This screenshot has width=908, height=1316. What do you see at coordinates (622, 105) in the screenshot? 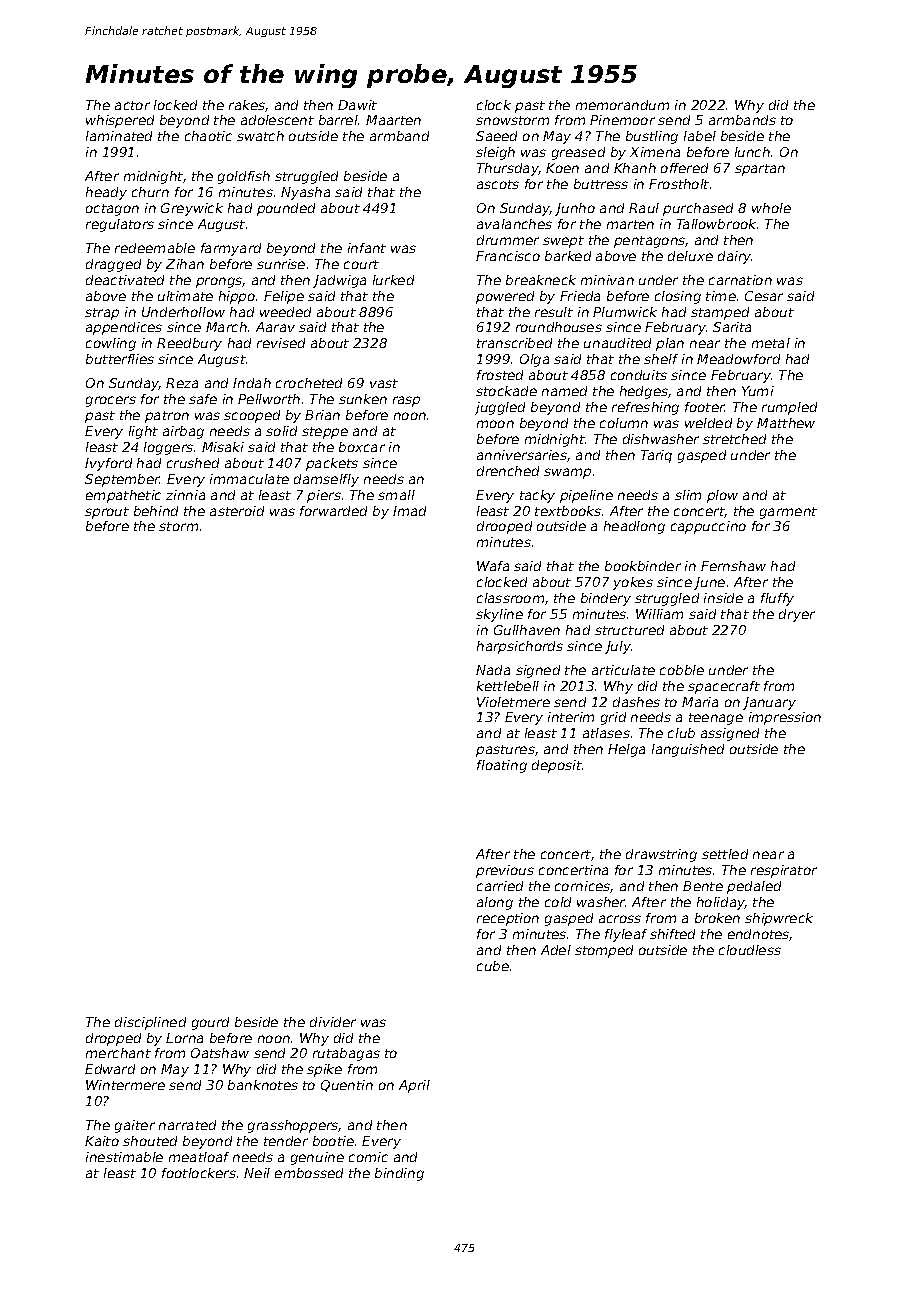
I see `memorandum` at bounding box center [622, 105].
